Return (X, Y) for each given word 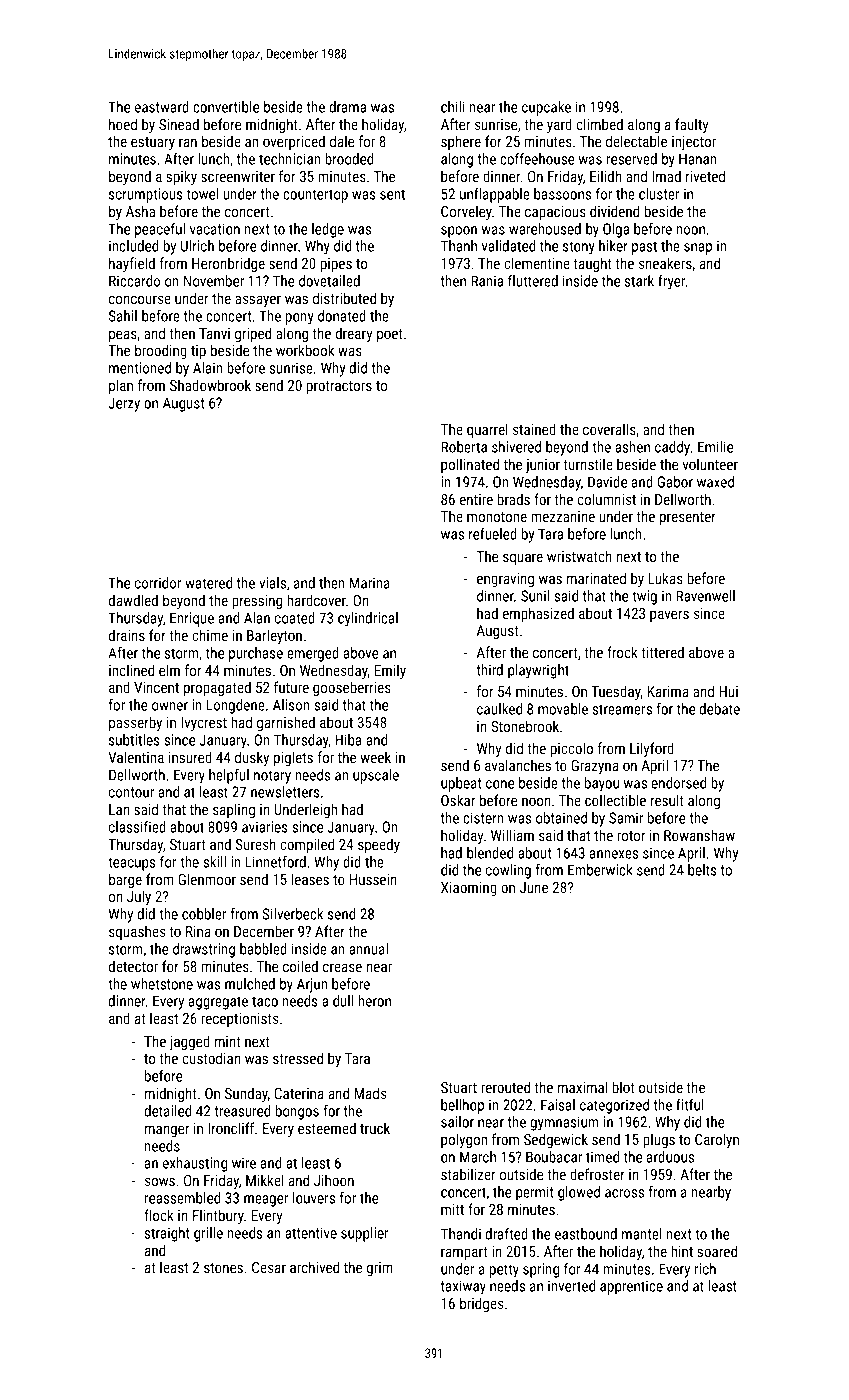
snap (698, 249)
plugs (659, 1140)
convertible (226, 107)
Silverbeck (293, 914)
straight (167, 1234)
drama (347, 107)
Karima (668, 691)
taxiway (463, 1287)
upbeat (461, 784)
